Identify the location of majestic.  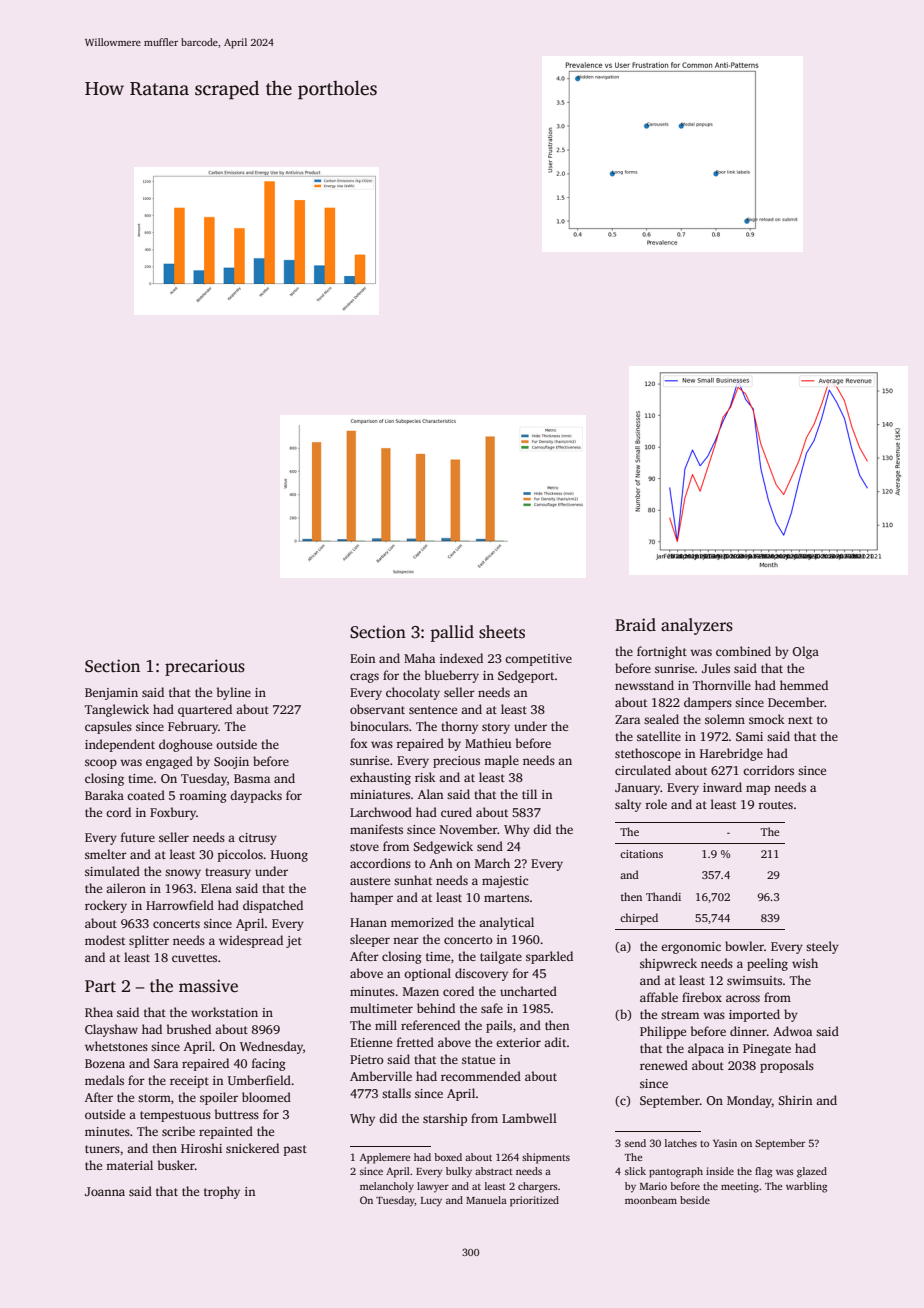
(505, 882).
